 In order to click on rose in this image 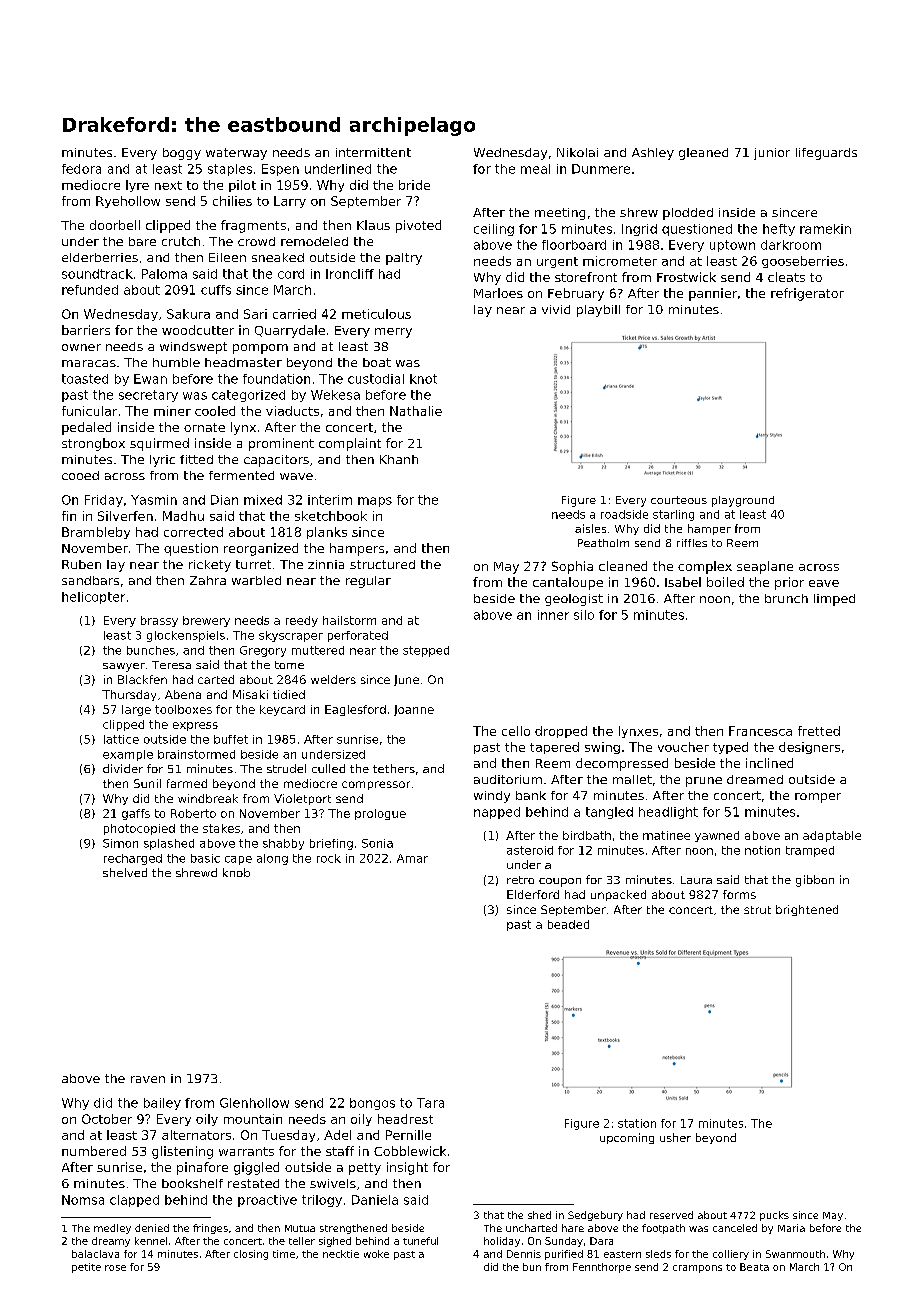, I will do `click(115, 1268)`.
